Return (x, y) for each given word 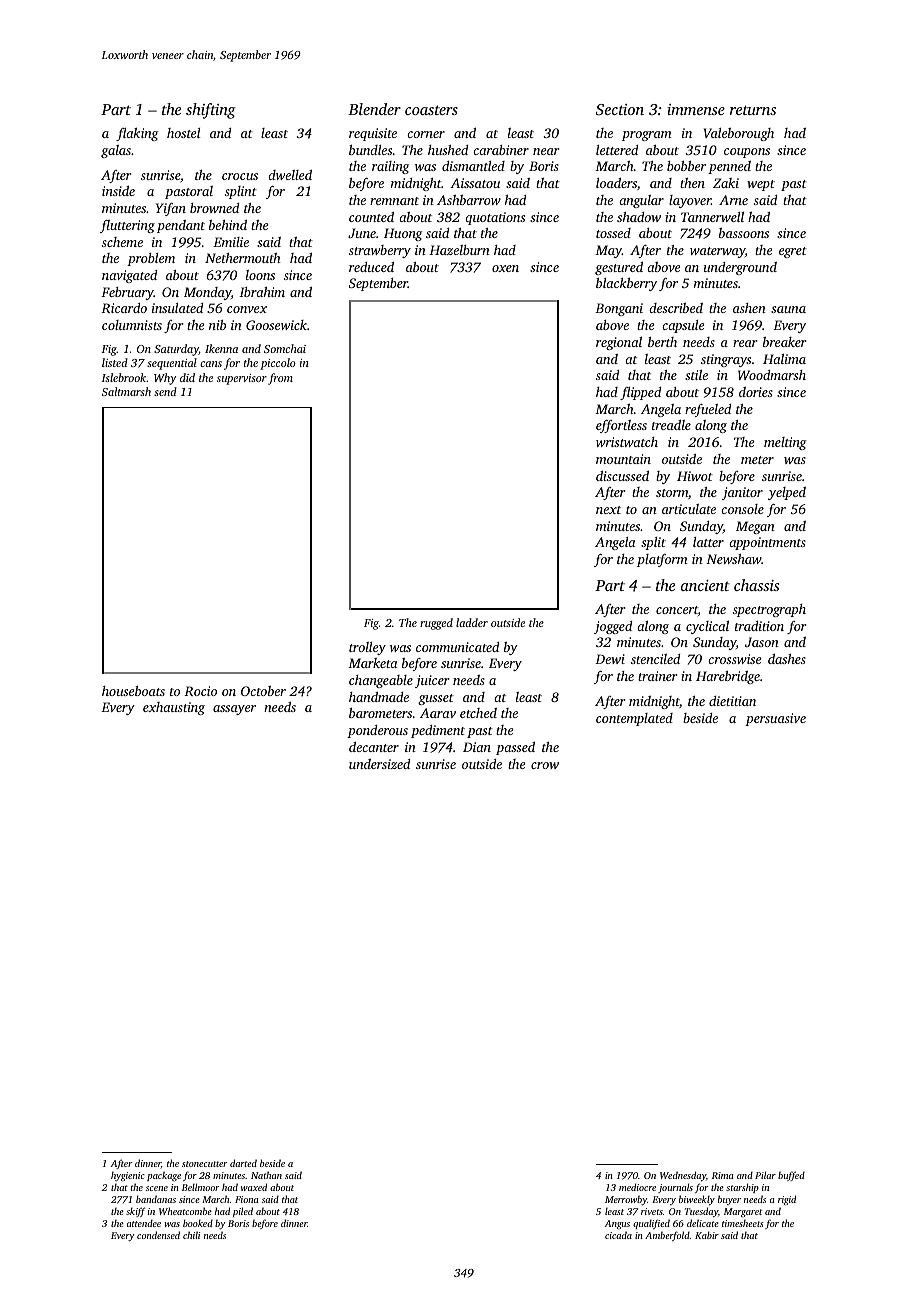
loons (260, 275)
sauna (788, 309)
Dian (477, 747)
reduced (371, 267)
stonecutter (204, 1164)
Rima (723, 1175)
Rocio (200, 691)
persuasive (775, 719)
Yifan (171, 209)
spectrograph (769, 610)
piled (243, 1212)
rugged (436, 624)
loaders (616, 183)
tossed (613, 233)
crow (545, 765)
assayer (234, 710)
